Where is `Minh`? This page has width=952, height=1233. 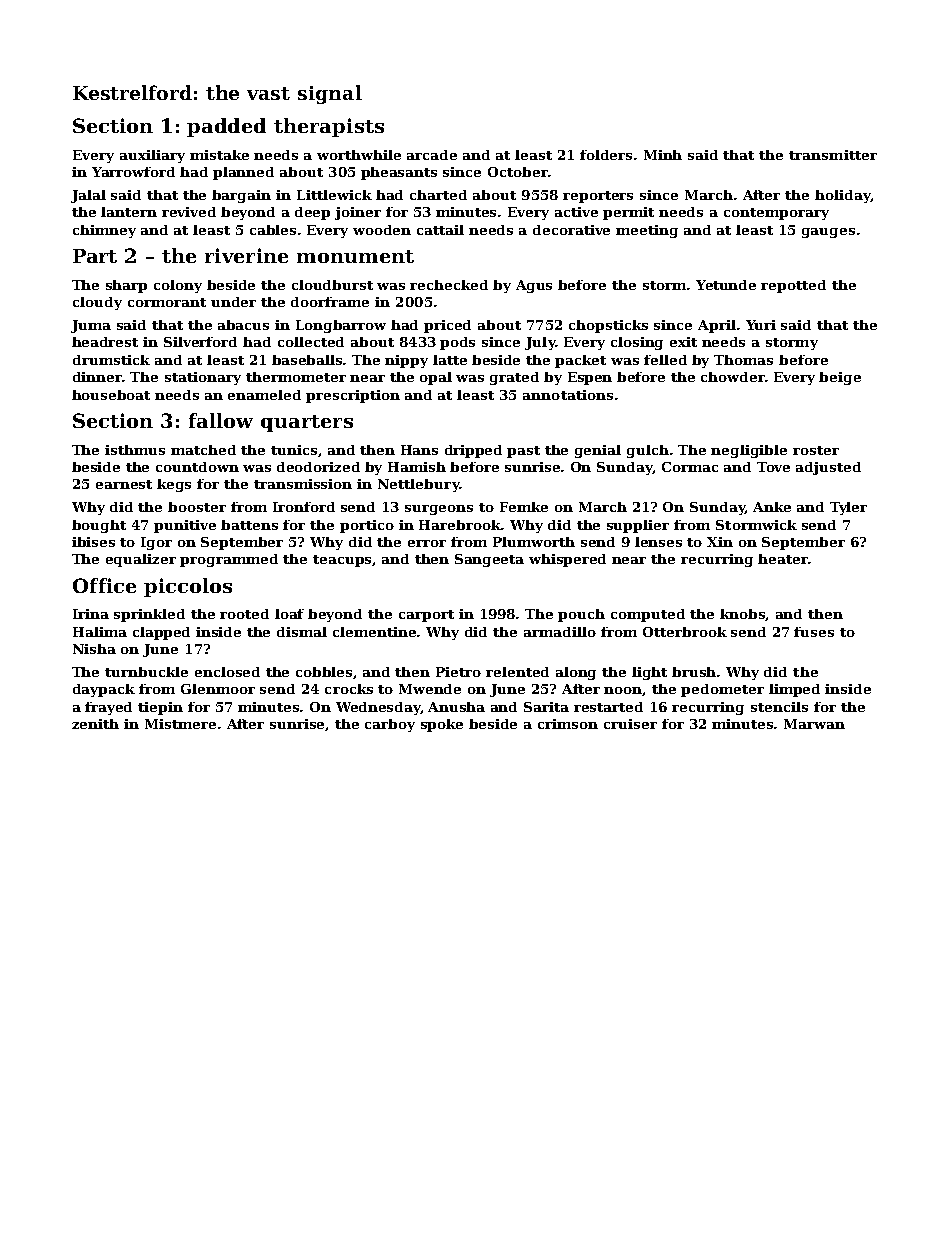 Minh is located at coordinates (663, 155).
